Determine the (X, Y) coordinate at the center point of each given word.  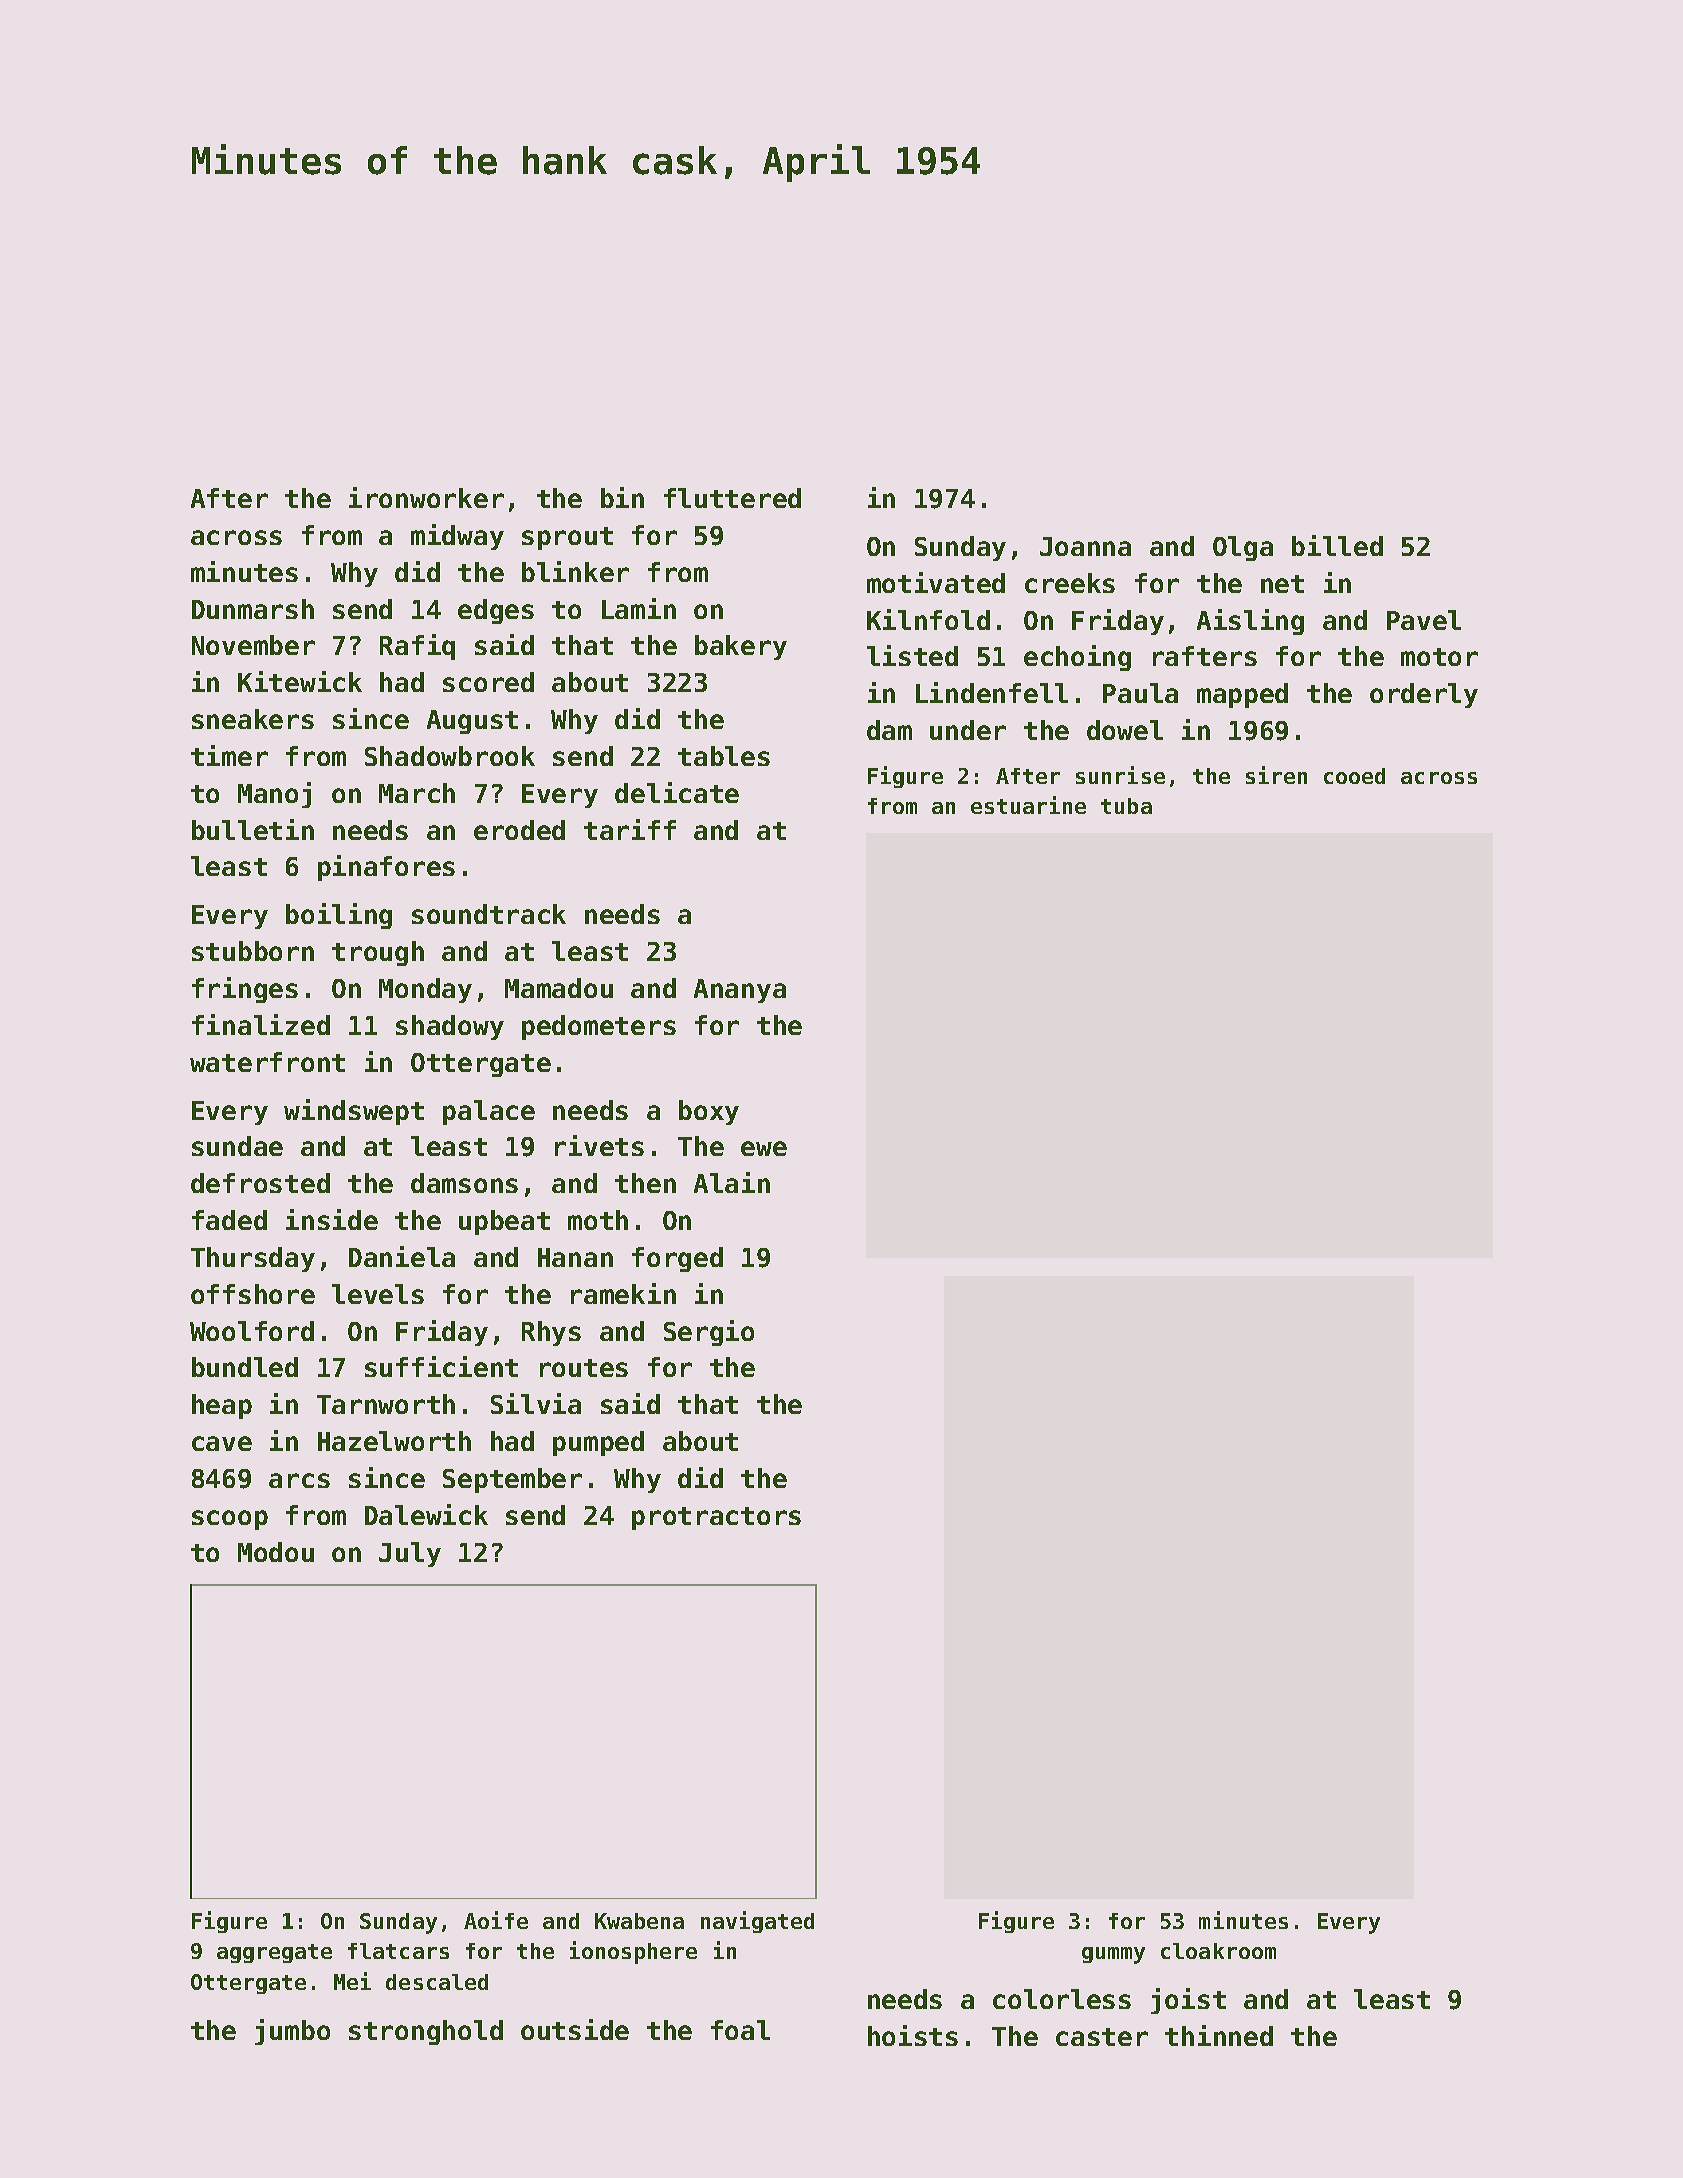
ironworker (426, 497)
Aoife (496, 1920)
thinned (1219, 2035)
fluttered (732, 498)
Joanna (1085, 546)
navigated (757, 1922)
